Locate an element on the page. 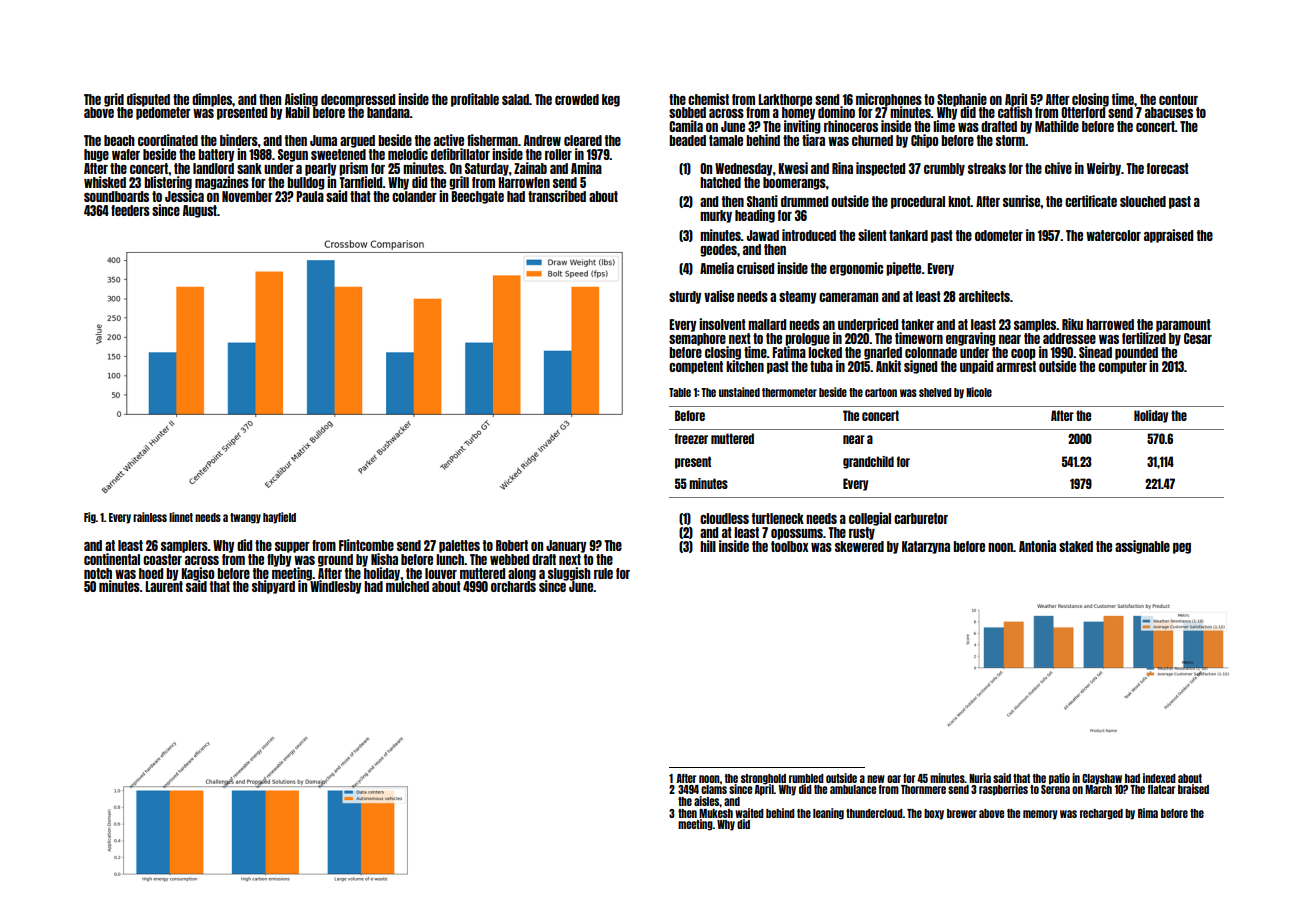 The image size is (1308, 924). Riku is located at coordinates (1072, 324).
